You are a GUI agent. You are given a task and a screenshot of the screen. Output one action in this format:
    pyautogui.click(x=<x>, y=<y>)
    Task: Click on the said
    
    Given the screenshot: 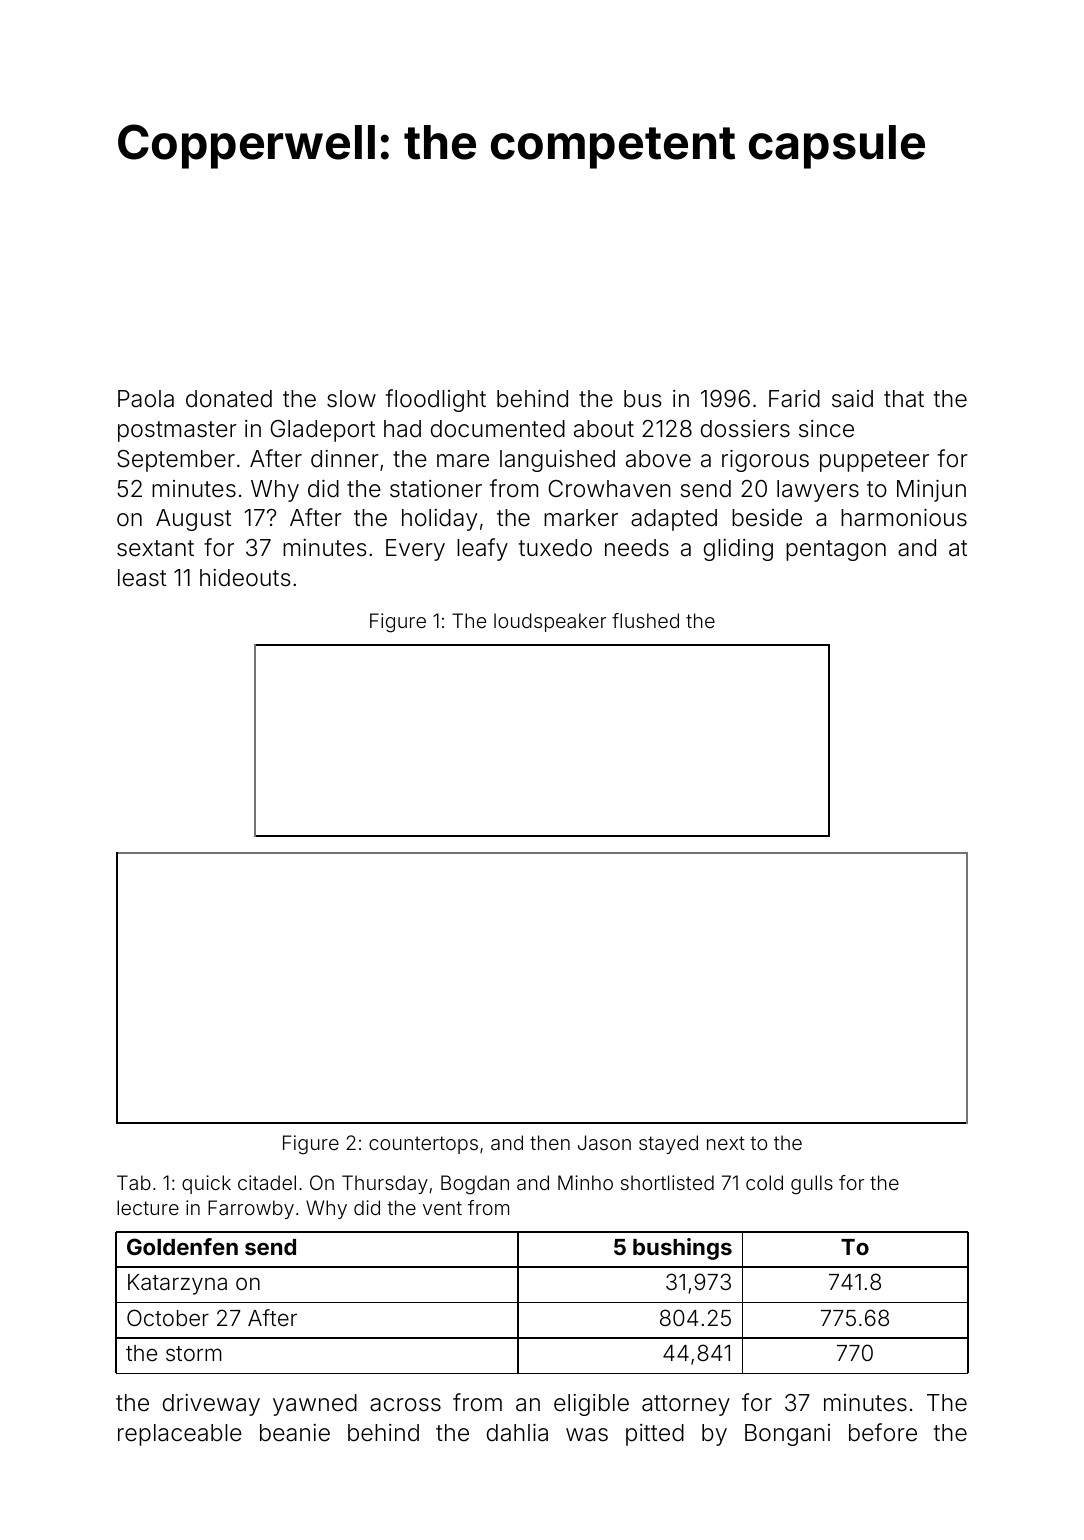 What is the action you would take?
    pyautogui.click(x=852, y=399)
